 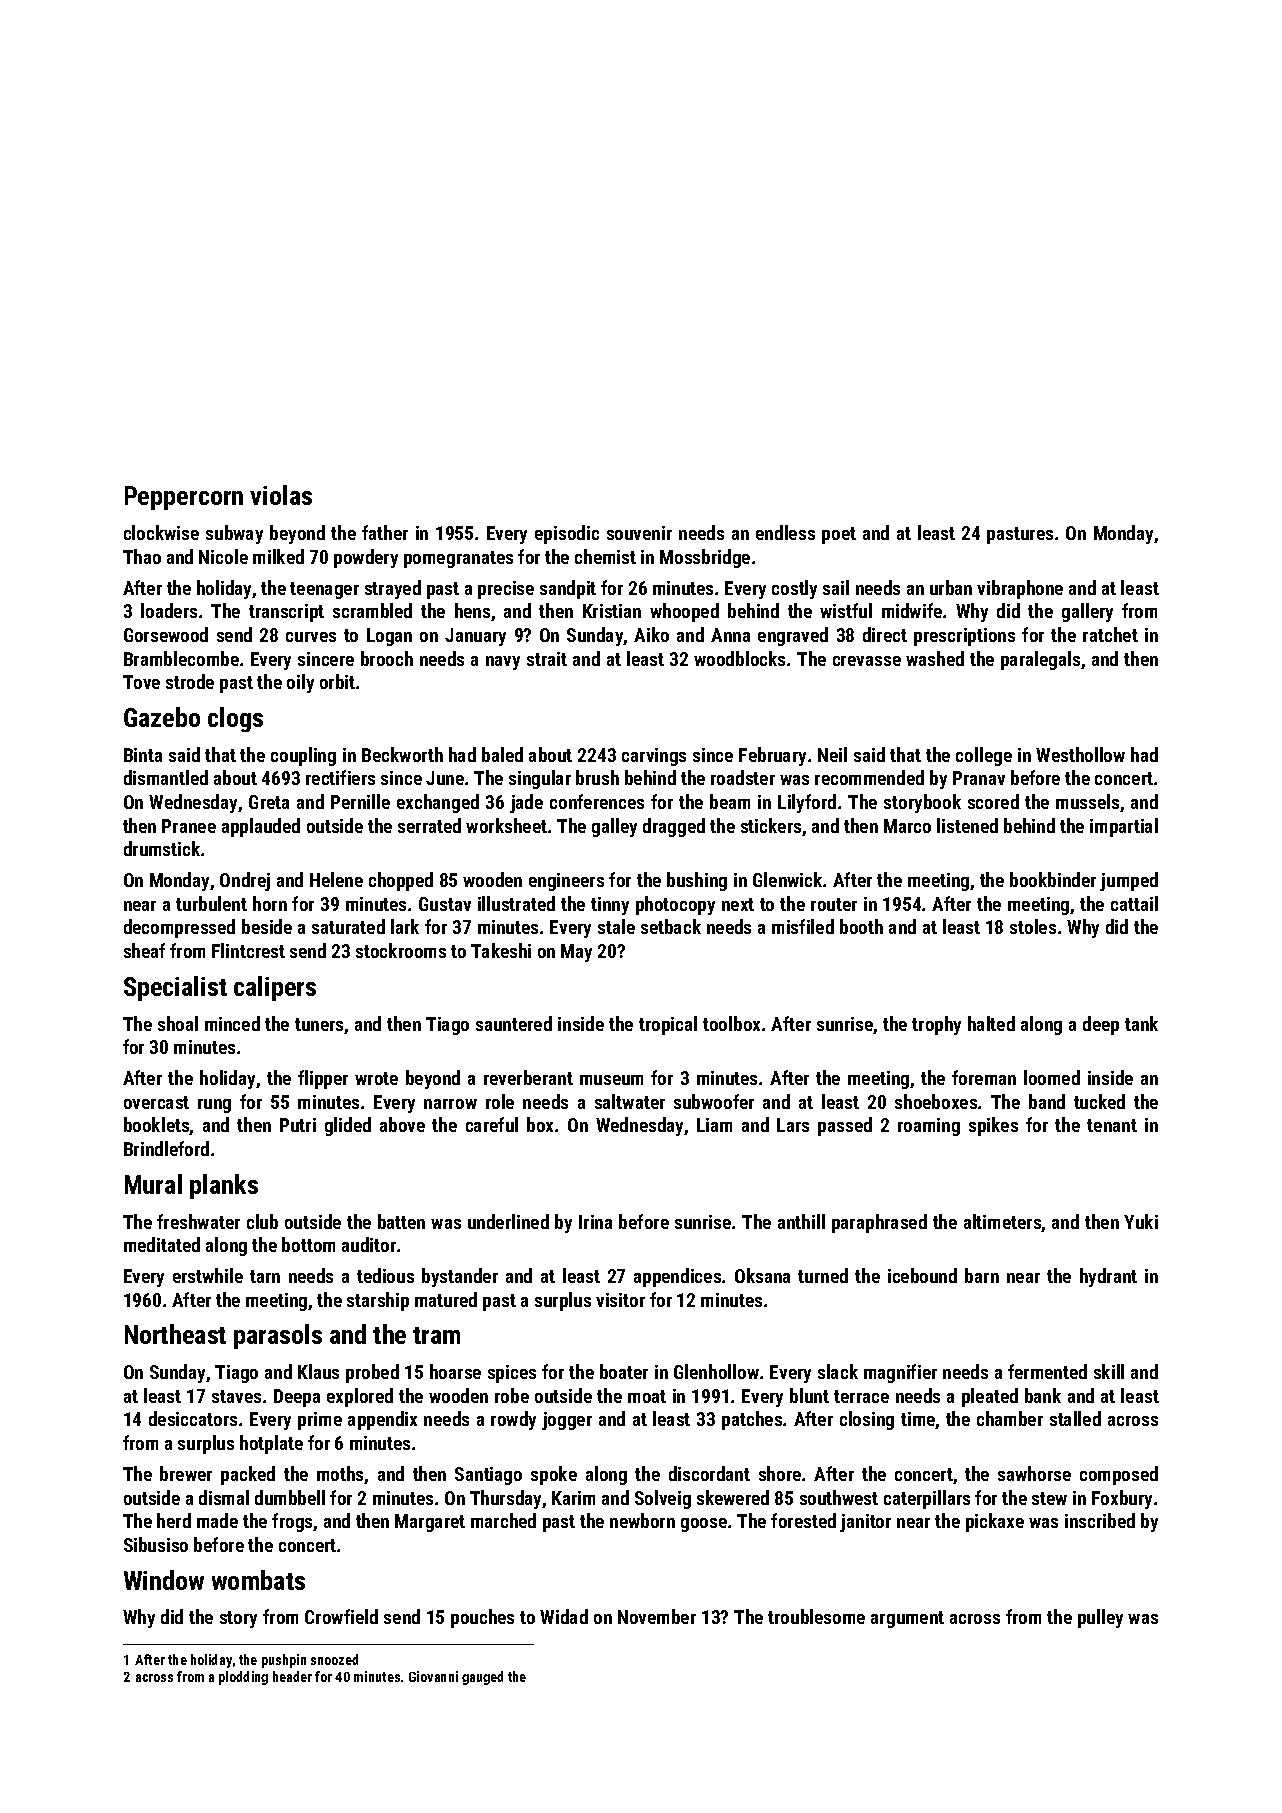 What do you see at coordinates (1020, 589) in the screenshot?
I see `vibraphone` at bounding box center [1020, 589].
